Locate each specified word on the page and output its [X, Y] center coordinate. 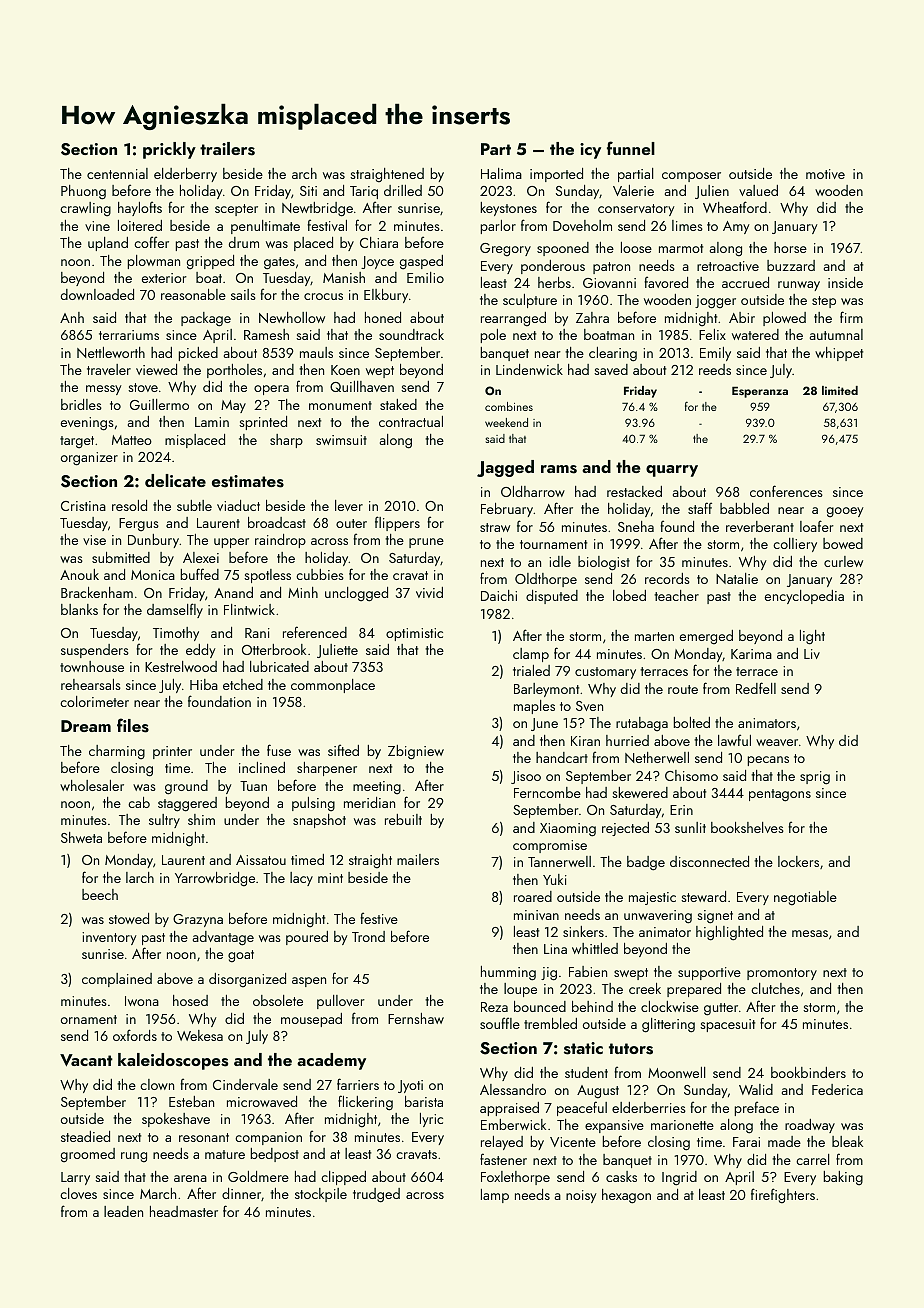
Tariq [364, 192]
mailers [418, 859]
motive [825, 174]
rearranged [513, 319]
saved [611, 369]
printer [172, 752]
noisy [581, 1196]
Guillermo [159, 404]
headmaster [184, 1211]
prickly [169, 150]
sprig [815, 778]
